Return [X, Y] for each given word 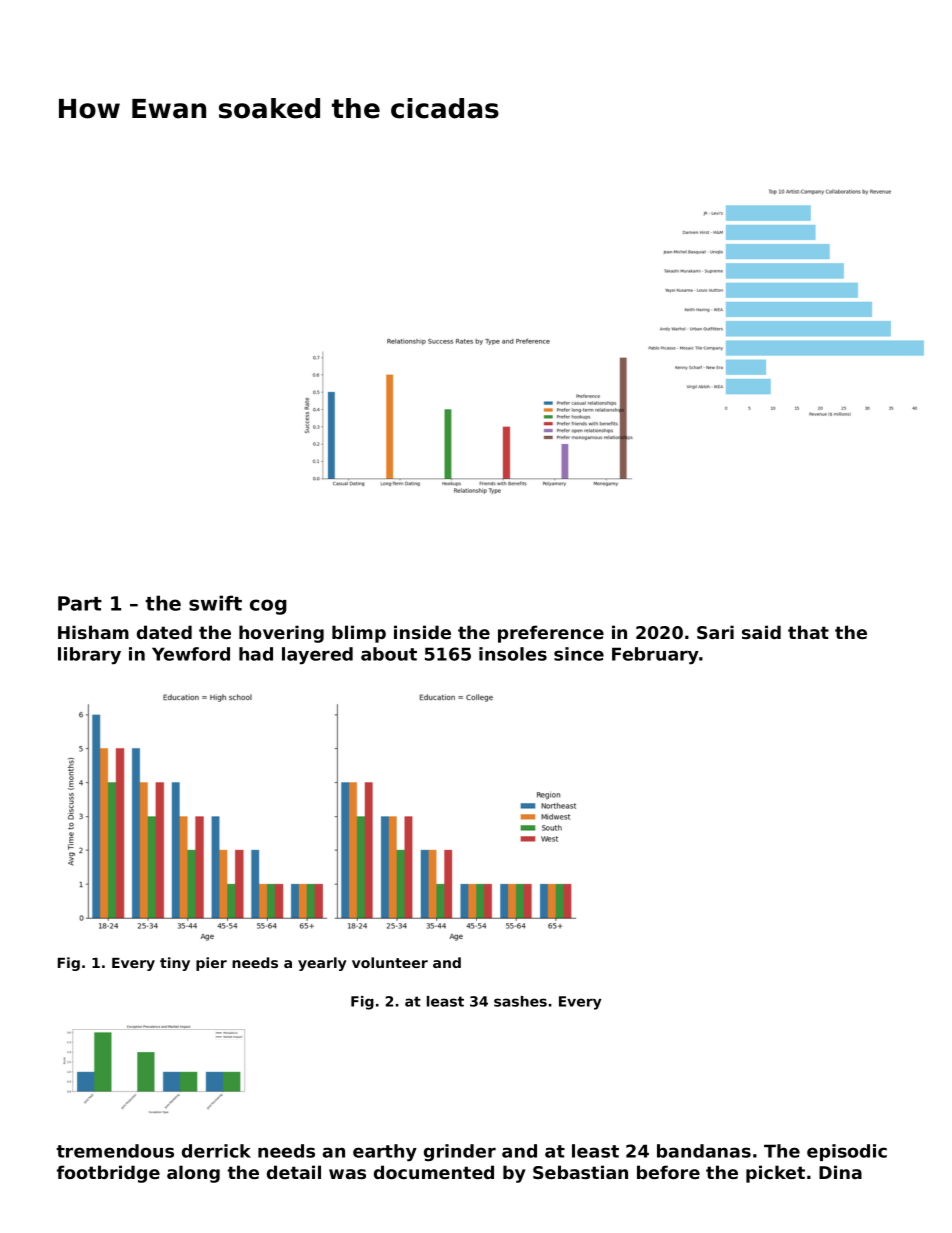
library [89, 656]
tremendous [115, 1151]
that [808, 632]
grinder [460, 1153]
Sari [715, 632]
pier [211, 964]
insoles [513, 654]
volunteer [390, 962]
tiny [175, 964]
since [579, 654]
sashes [520, 1001]
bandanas [704, 1151]
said [761, 632]
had [256, 654]
